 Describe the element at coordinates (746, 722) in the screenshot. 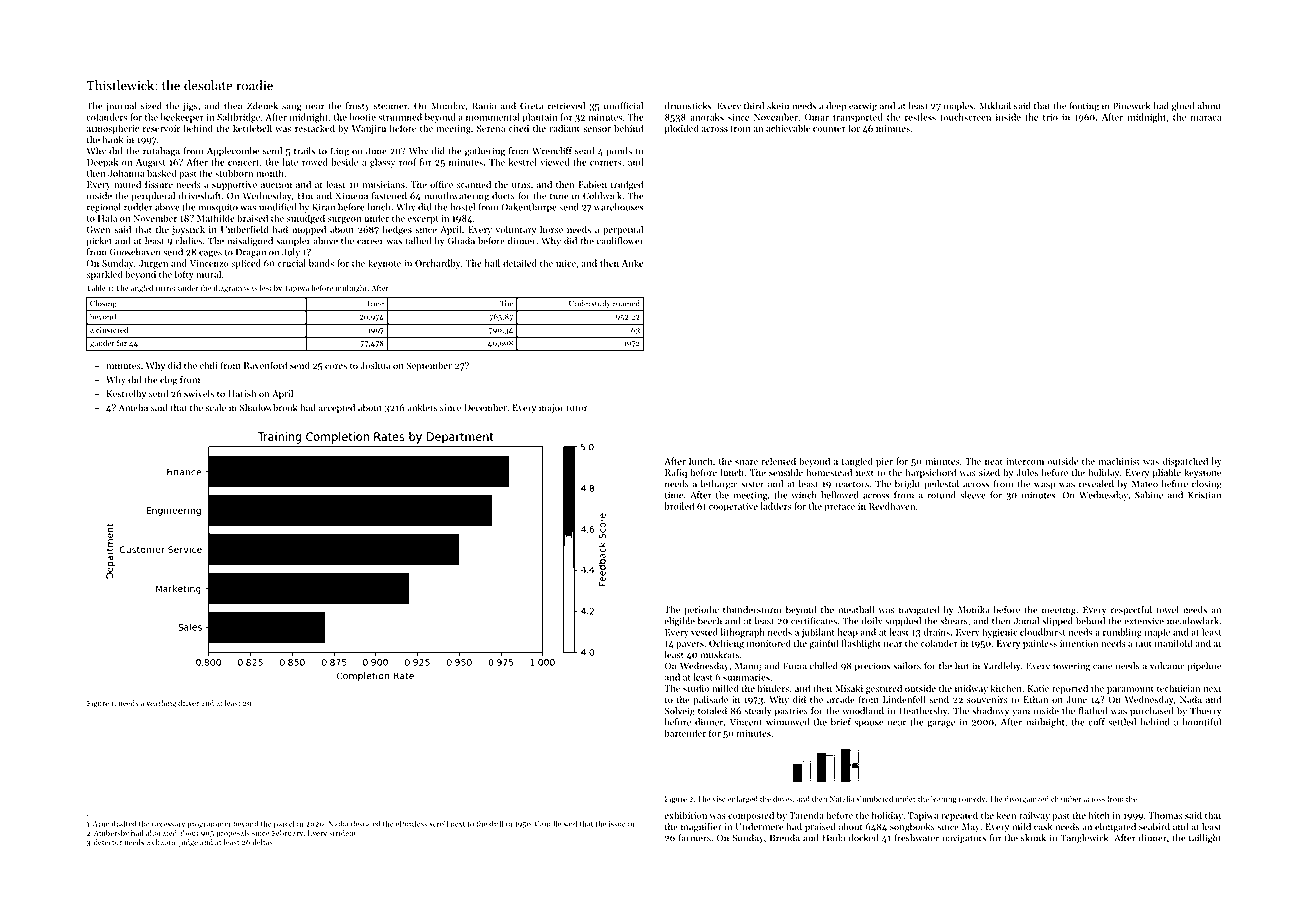

I see `Vincent` at that location.
